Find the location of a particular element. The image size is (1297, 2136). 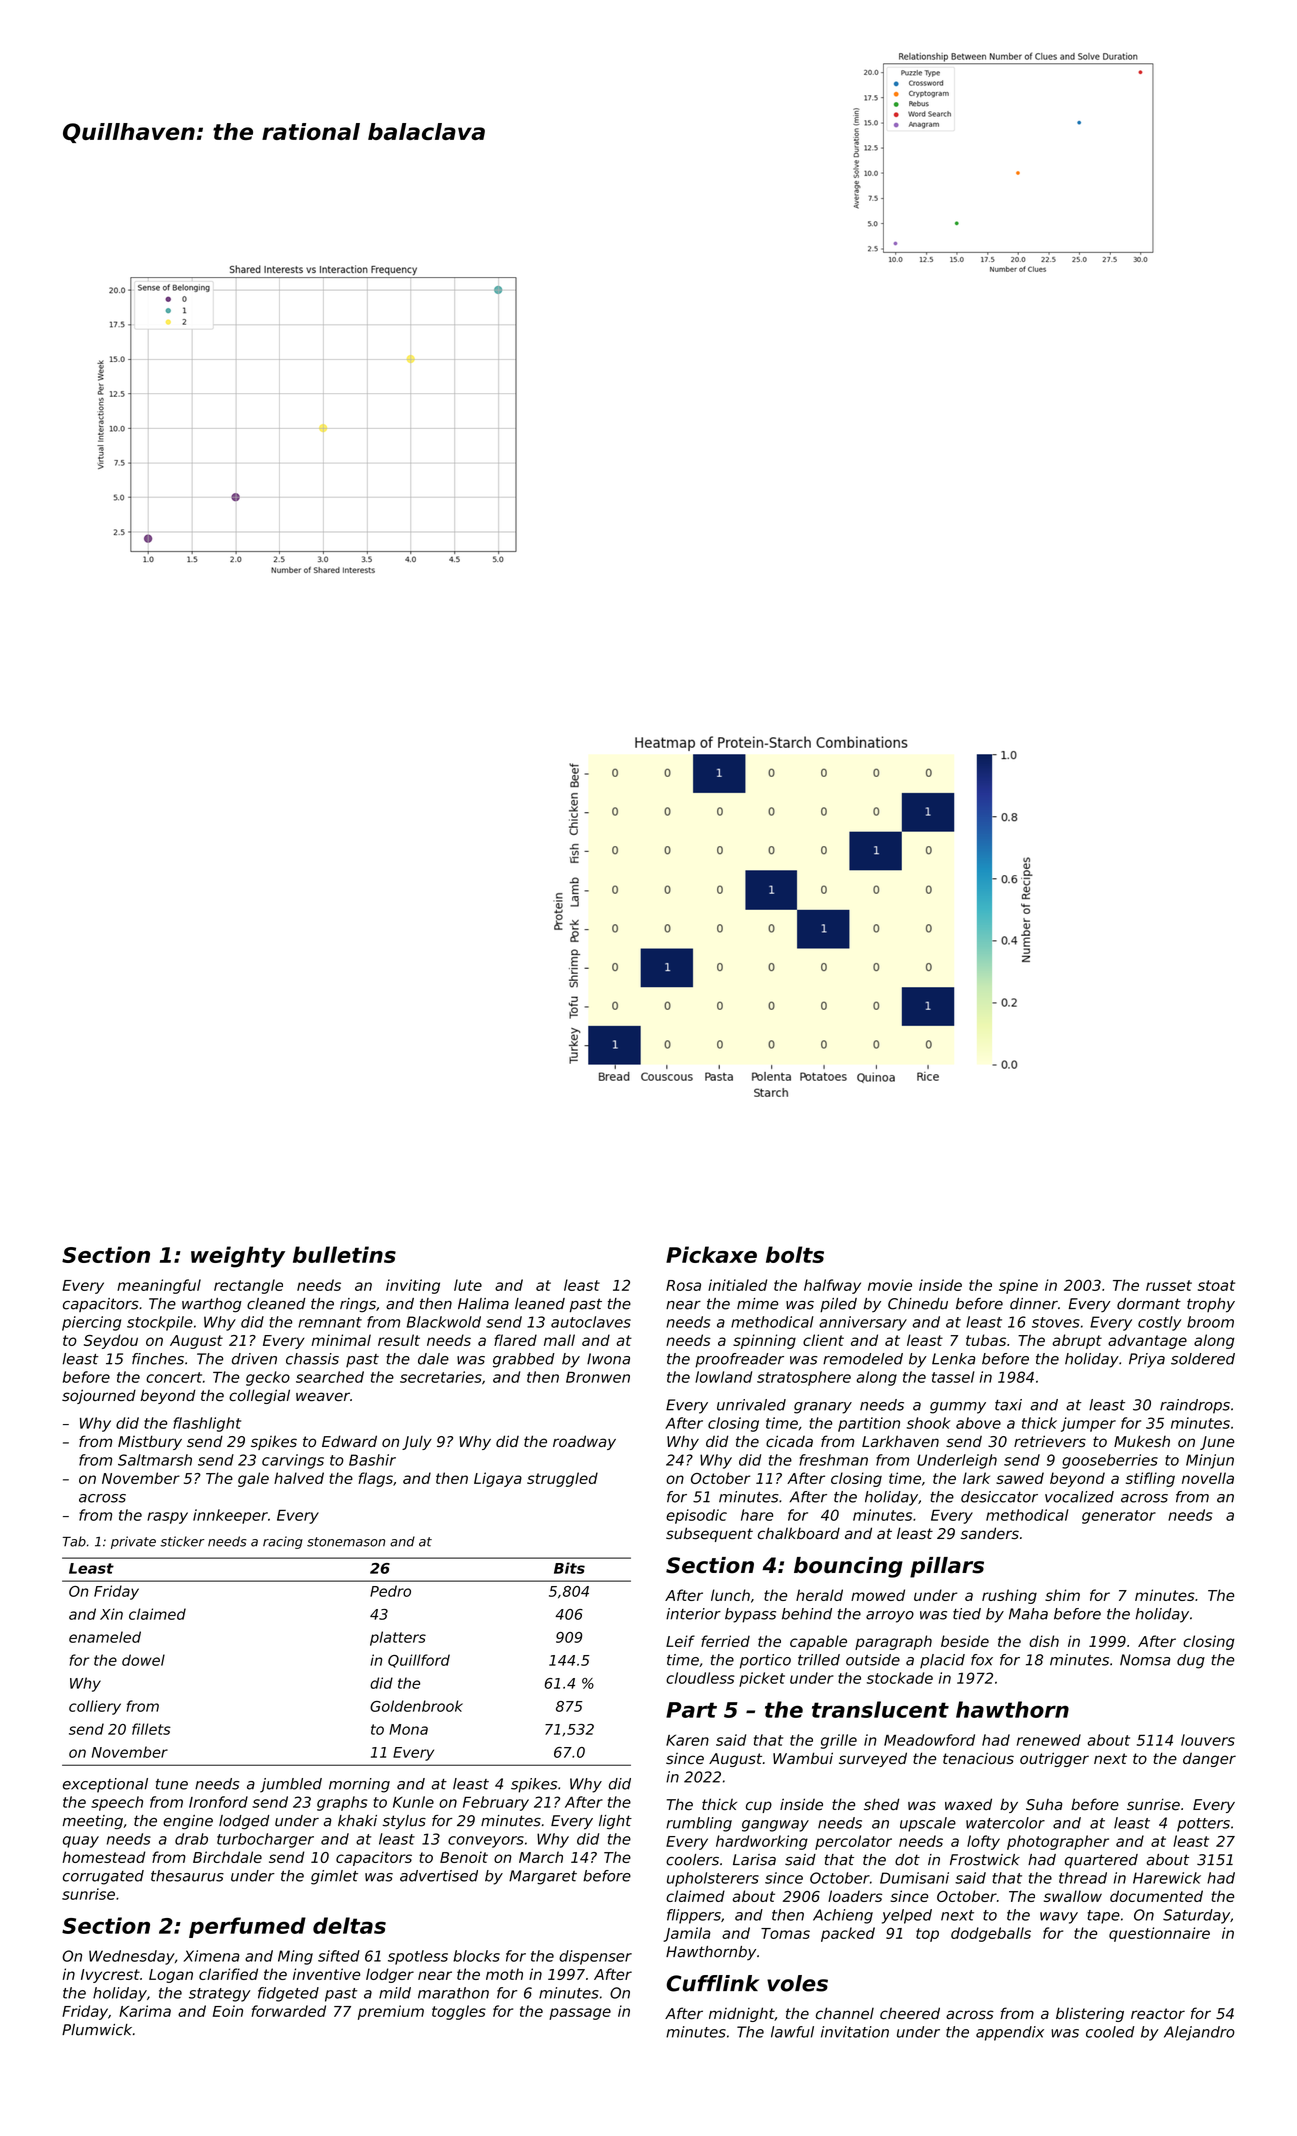

raindrops is located at coordinates (1195, 1406).
